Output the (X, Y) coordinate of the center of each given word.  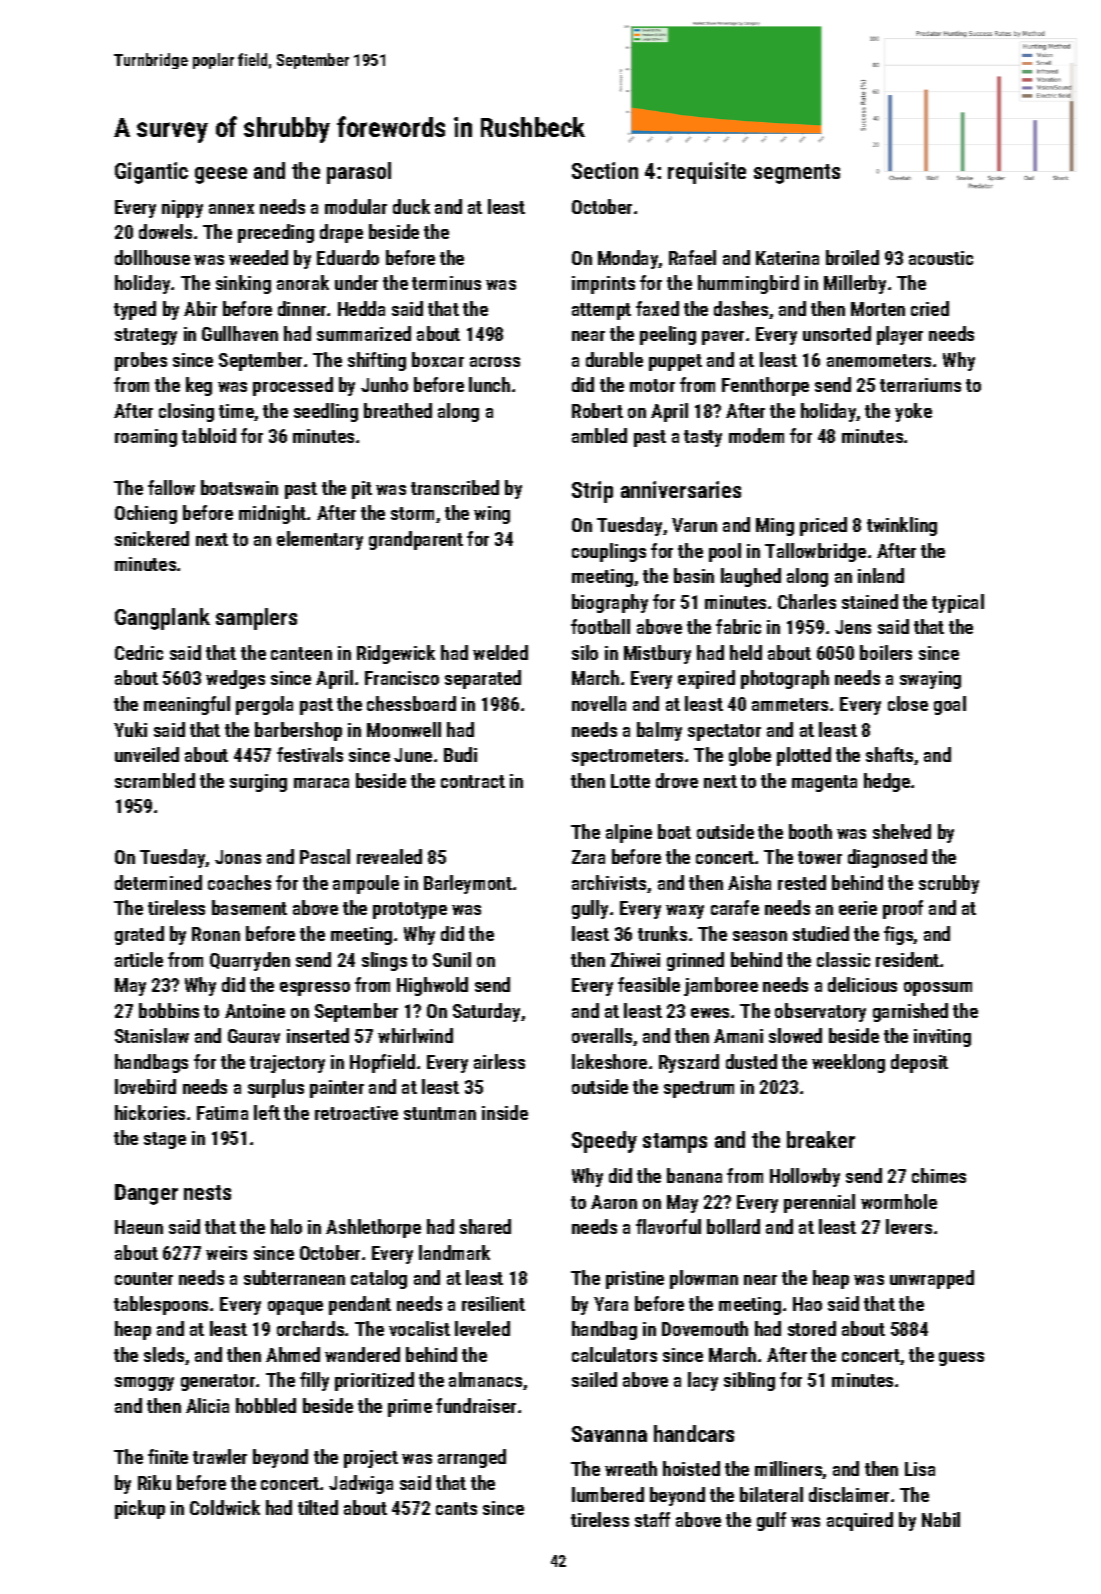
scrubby (949, 884)
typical (958, 603)
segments (797, 174)
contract (473, 781)
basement (249, 907)
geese (221, 175)
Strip (592, 492)
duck (411, 206)
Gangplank (162, 619)
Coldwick (225, 1507)
